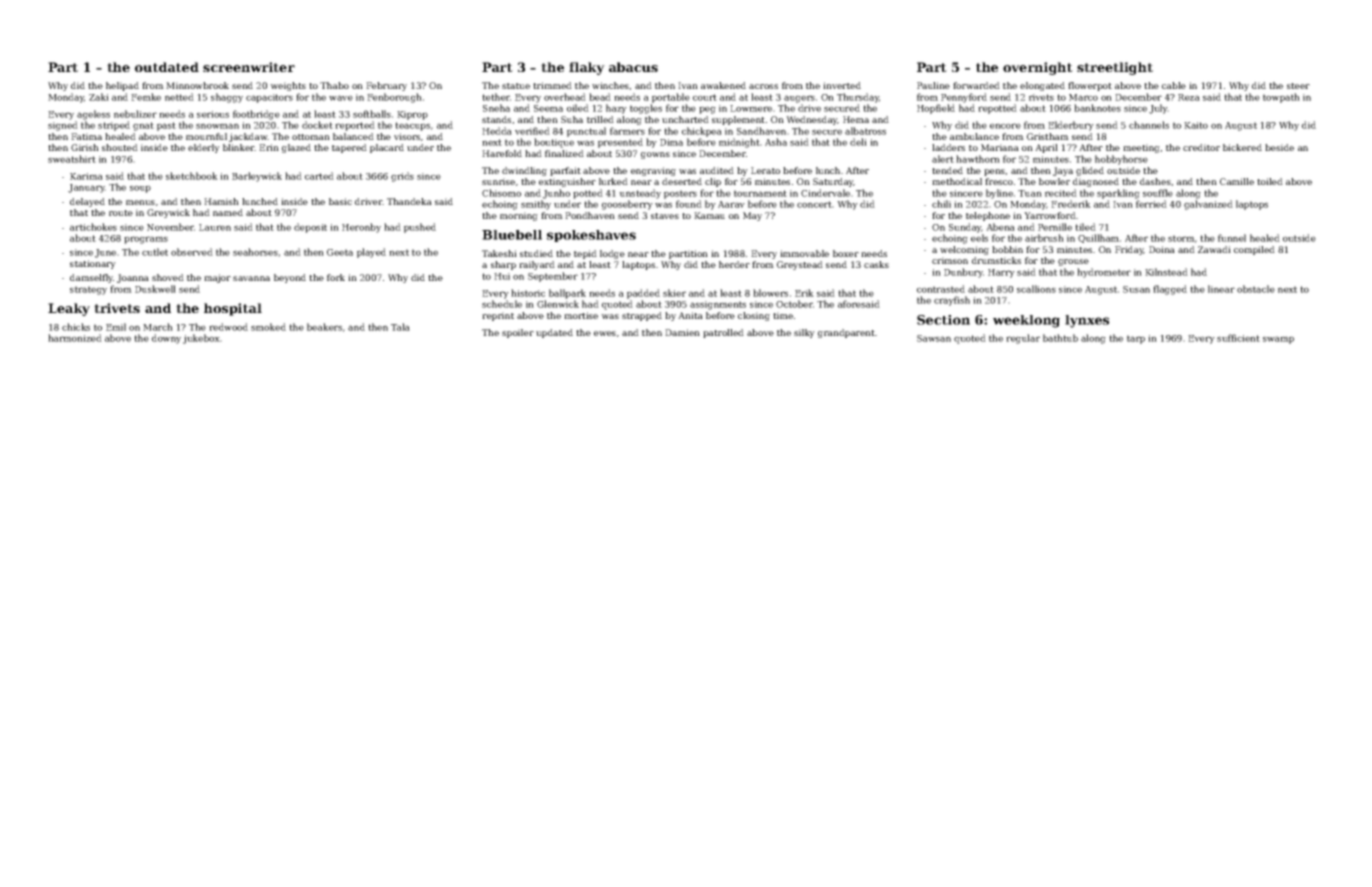 Image resolution: width=1372 pixels, height=887 pixels. Describe the element at coordinates (122, 86) in the screenshot. I see `helipad` at that location.
